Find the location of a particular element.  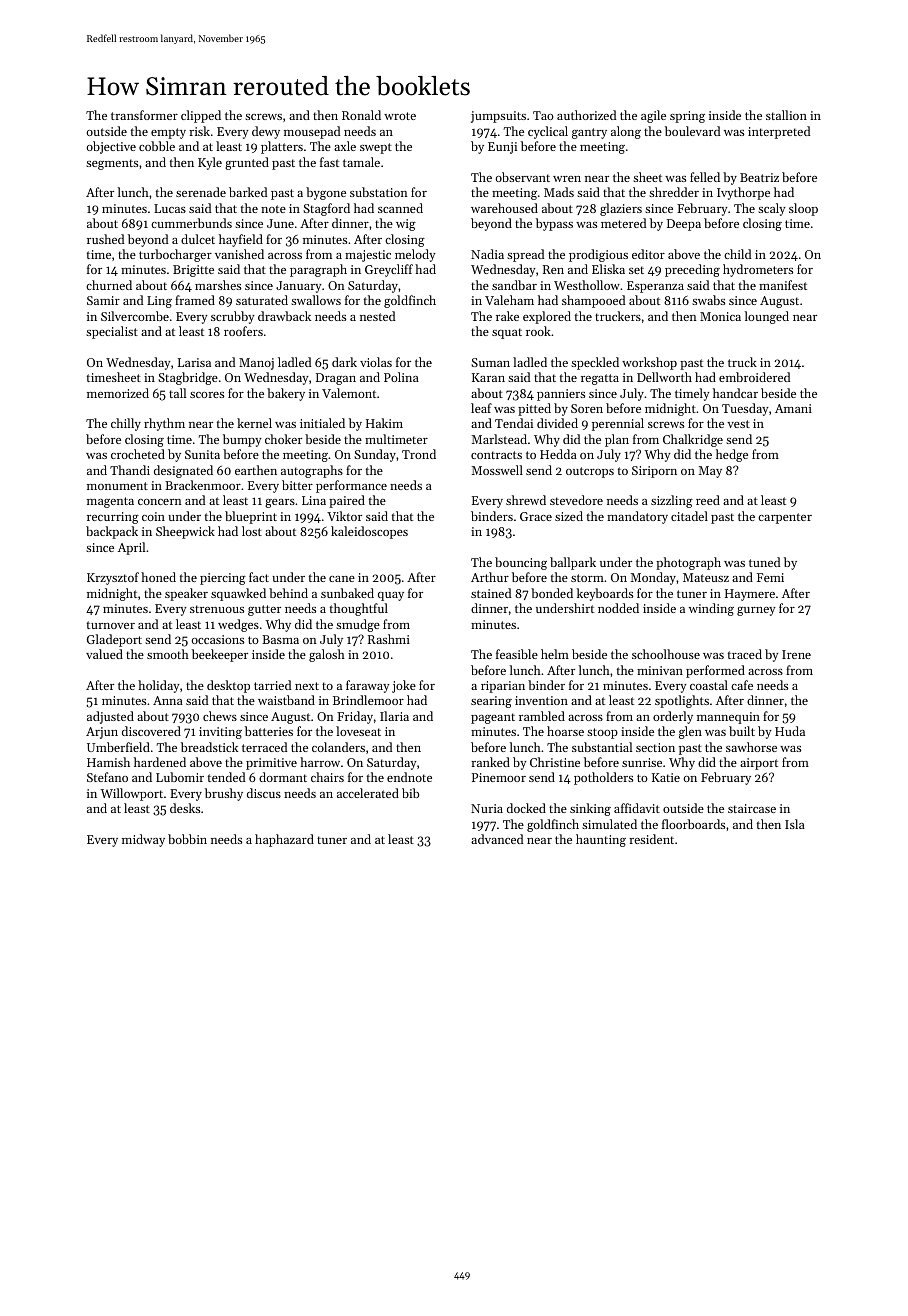

Irene is located at coordinates (796, 654).
